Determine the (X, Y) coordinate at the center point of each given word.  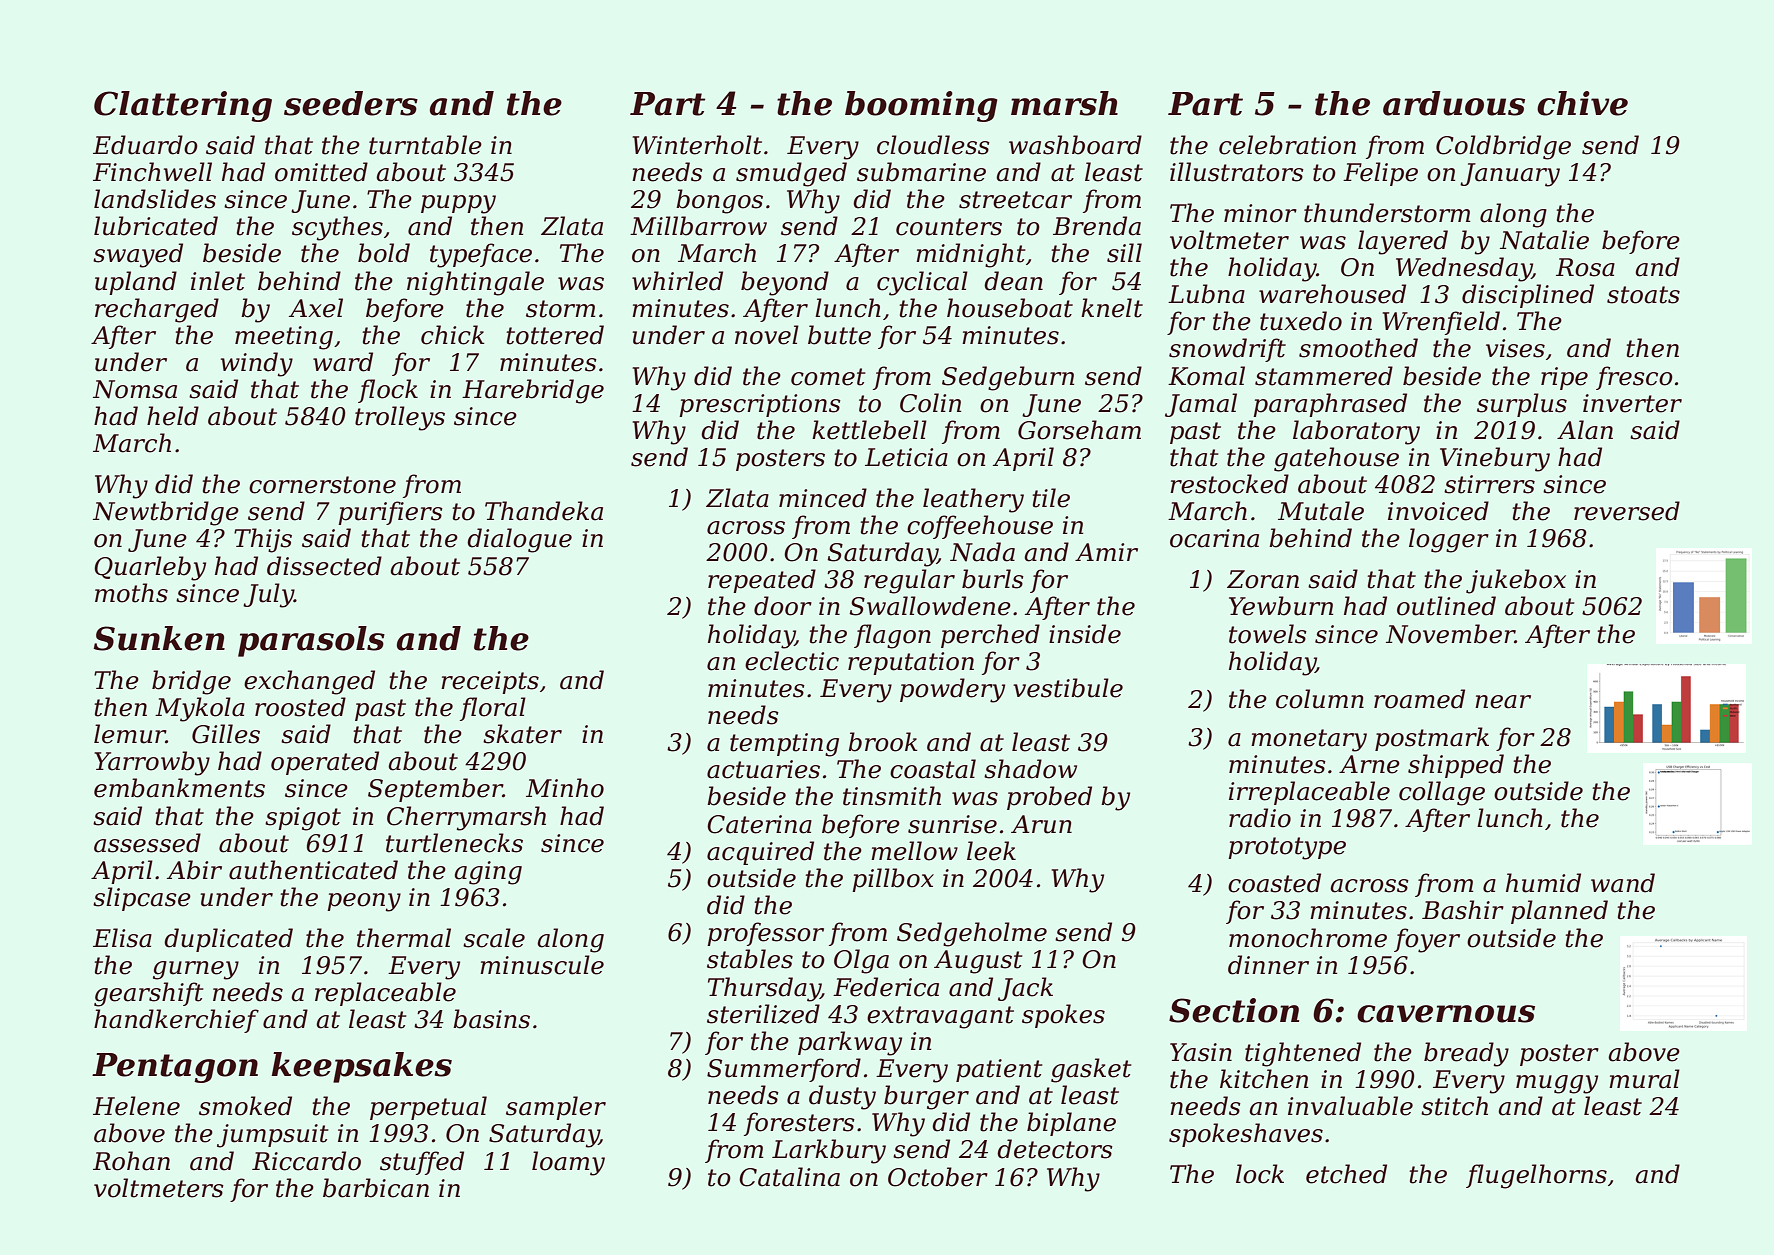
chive (1582, 103)
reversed (1627, 511)
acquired (760, 853)
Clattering (183, 106)
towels (1268, 634)
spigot (303, 819)
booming (921, 106)
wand (1623, 883)
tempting (784, 745)
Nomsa (135, 389)
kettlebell (869, 430)
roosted (300, 707)
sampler (556, 1108)
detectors (1055, 1149)
